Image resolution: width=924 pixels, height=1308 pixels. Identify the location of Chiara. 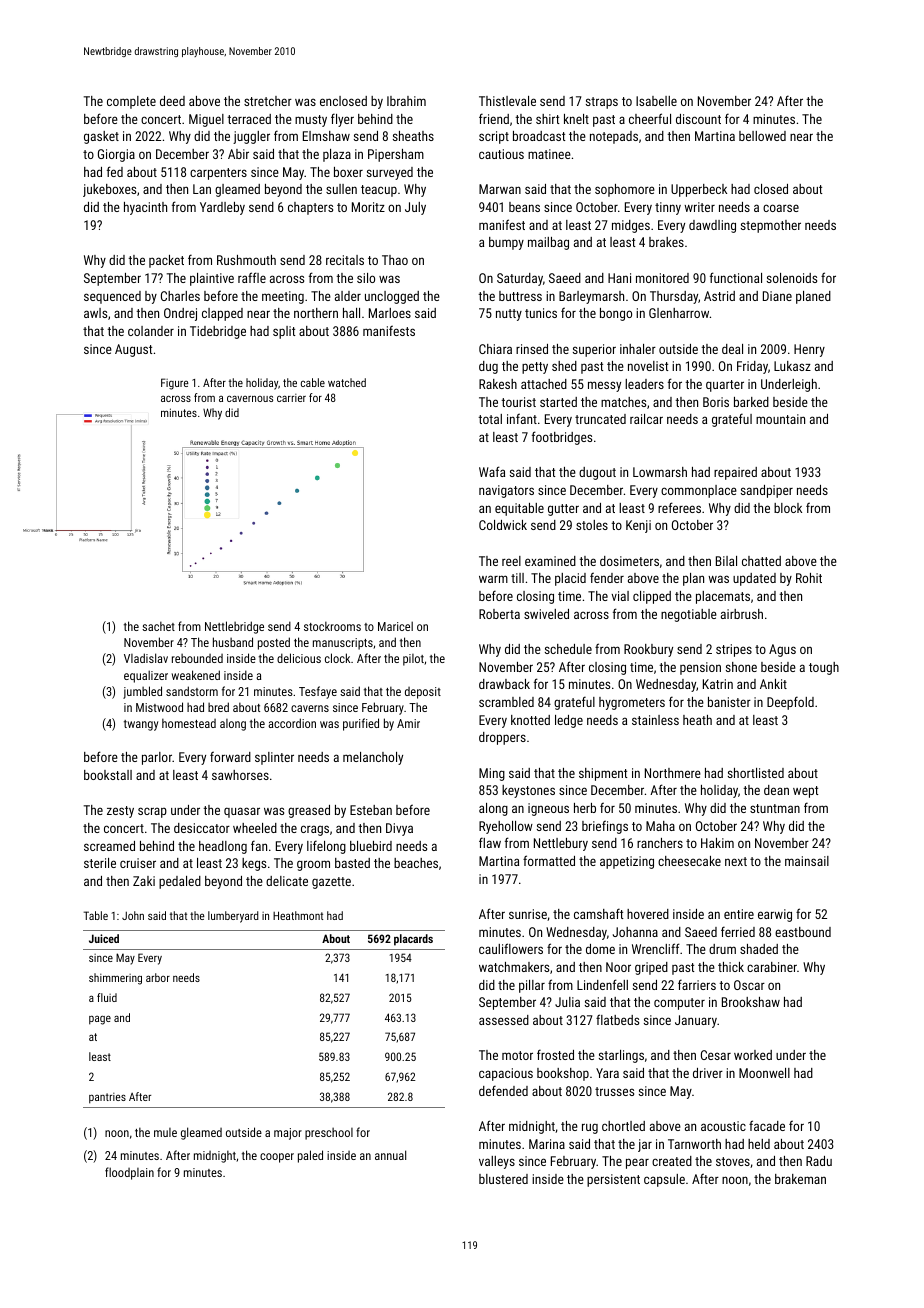
(495, 349).
